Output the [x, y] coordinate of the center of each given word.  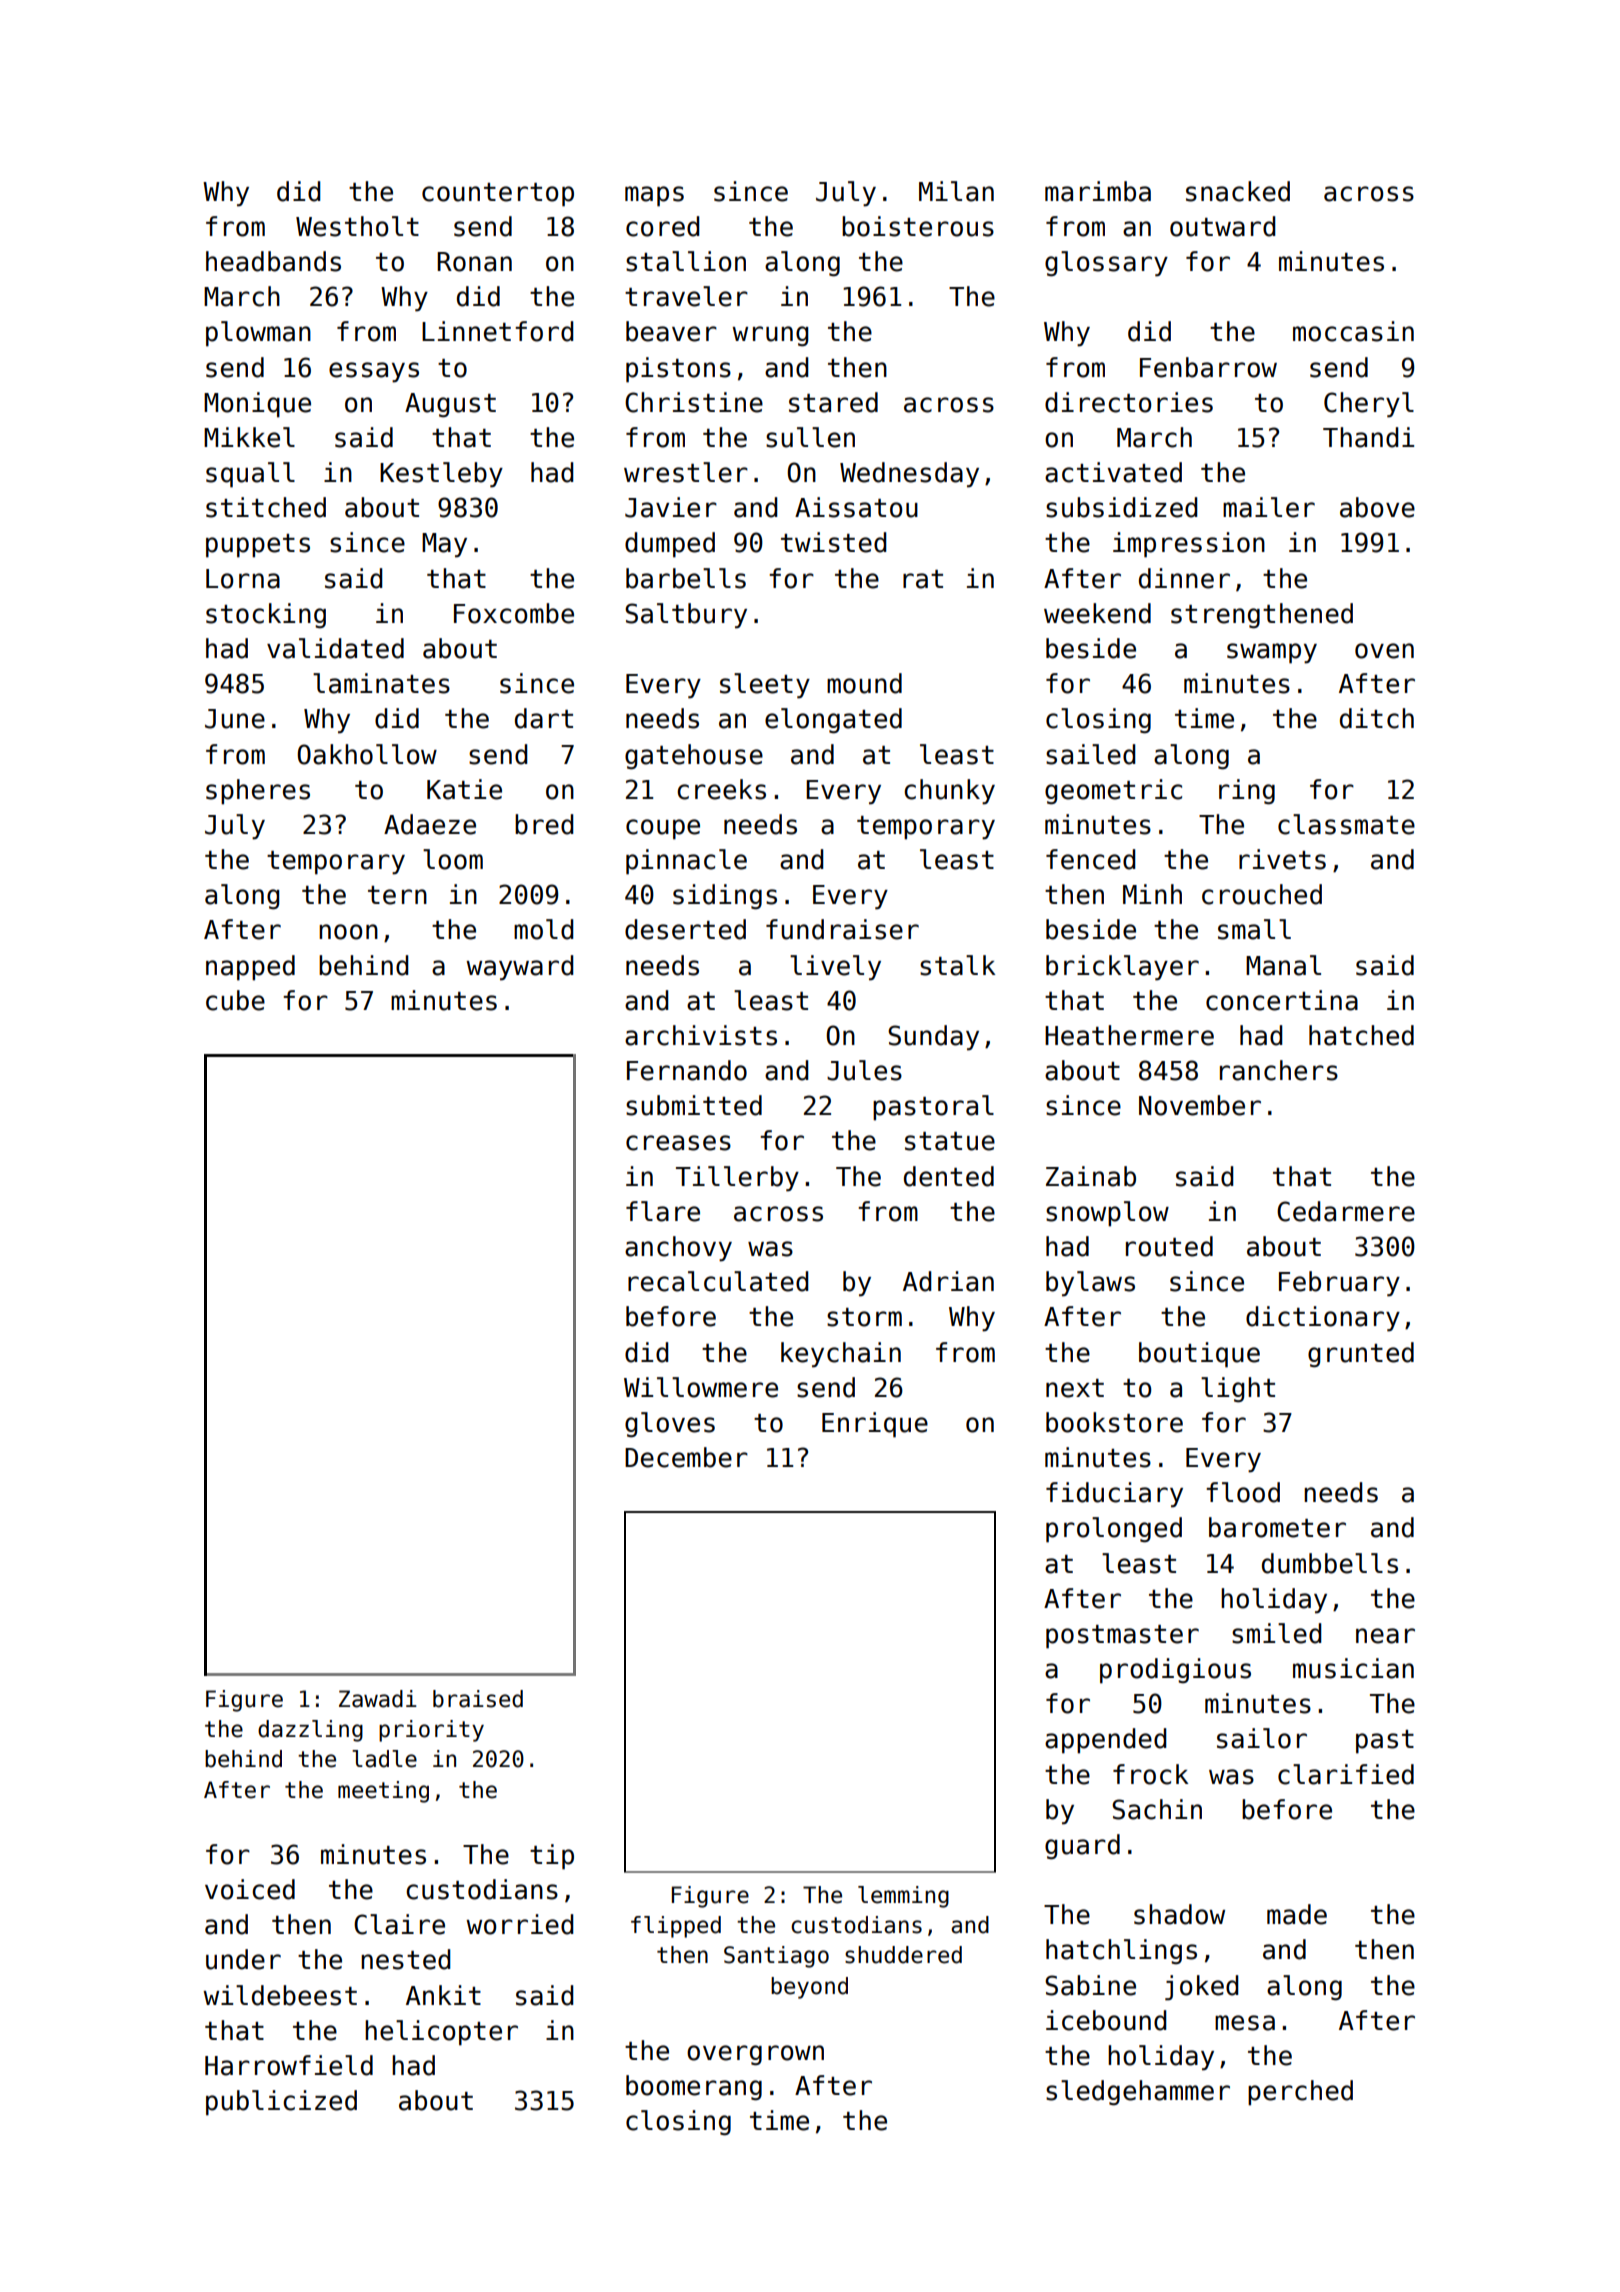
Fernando [687, 1070]
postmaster [1122, 1637]
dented [949, 1176]
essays [374, 372]
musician [1353, 1668]
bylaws [1090, 1284]
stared [833, 402]
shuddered [903, 1955]
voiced [250, 1889]
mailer [1269, 507]
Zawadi [378, 1699]
